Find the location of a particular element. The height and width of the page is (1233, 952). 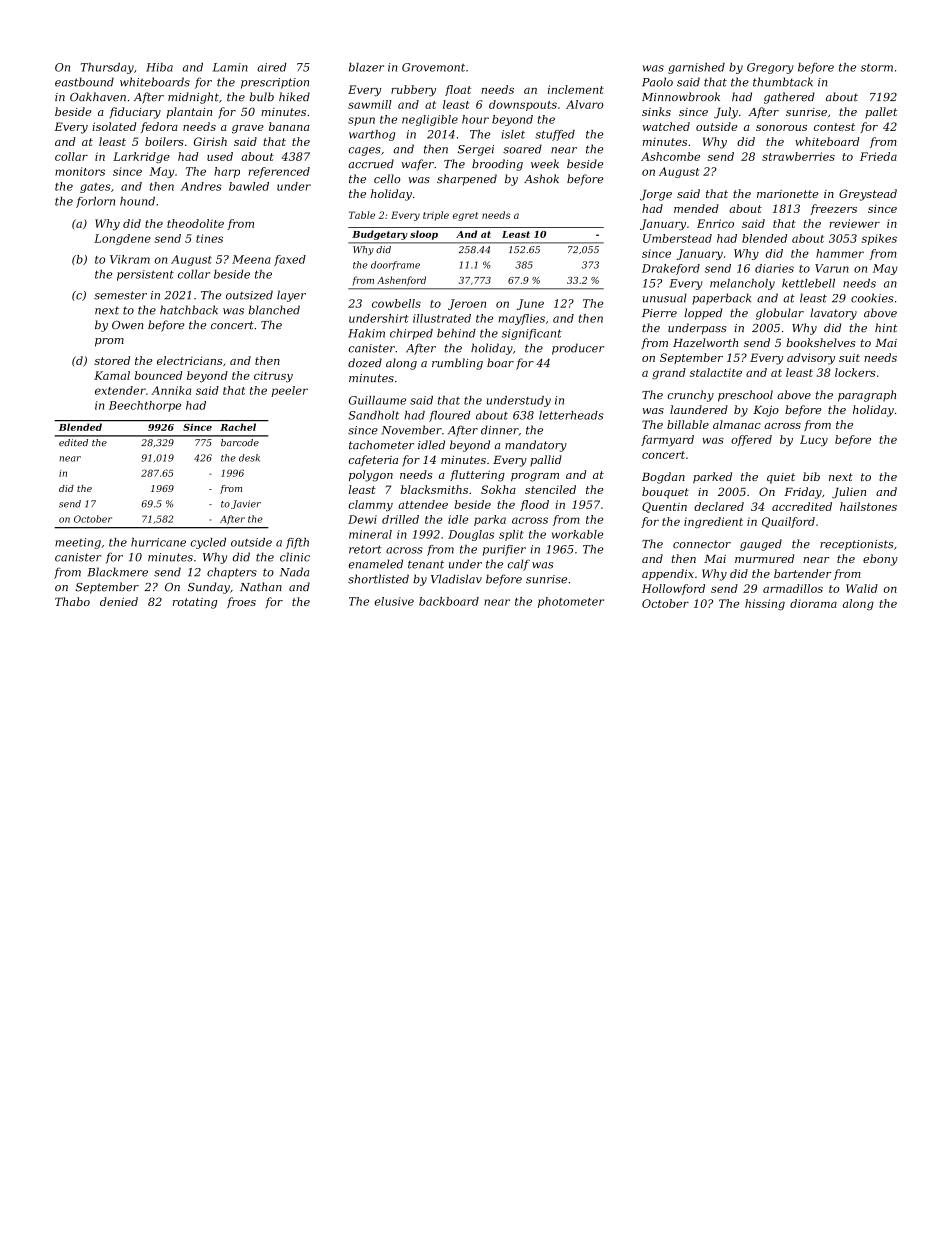

letterheads is located at coordinates (571, 415).
